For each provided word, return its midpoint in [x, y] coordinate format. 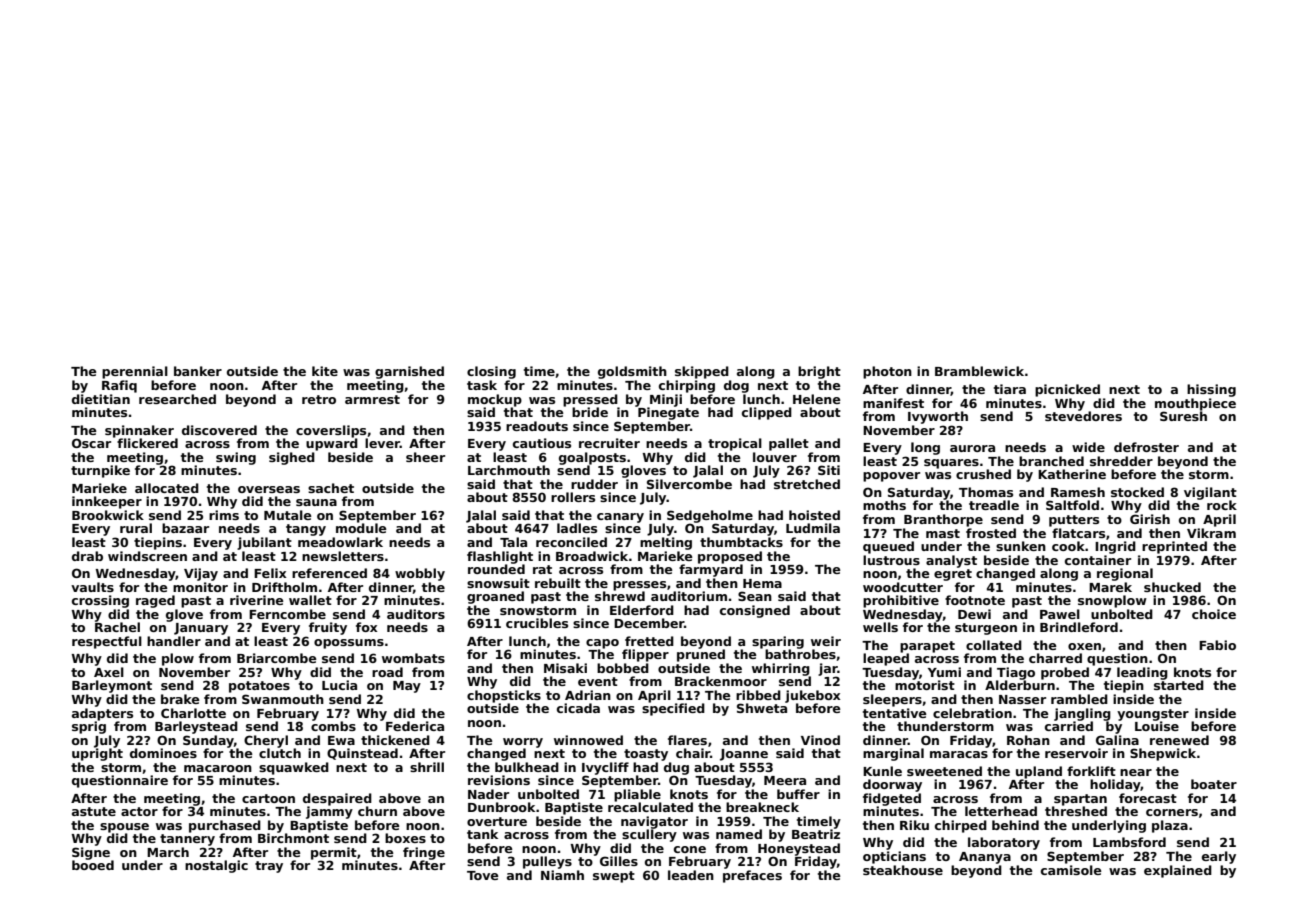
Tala [513, 542]
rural [136, 528]
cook [1068, 546]
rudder [594, 484]
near [1136, 772]
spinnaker [139, 431]
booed [93, 865]
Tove [483, 875]
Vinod [820, 740]
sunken [1021, 546]
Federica [415, 726]
